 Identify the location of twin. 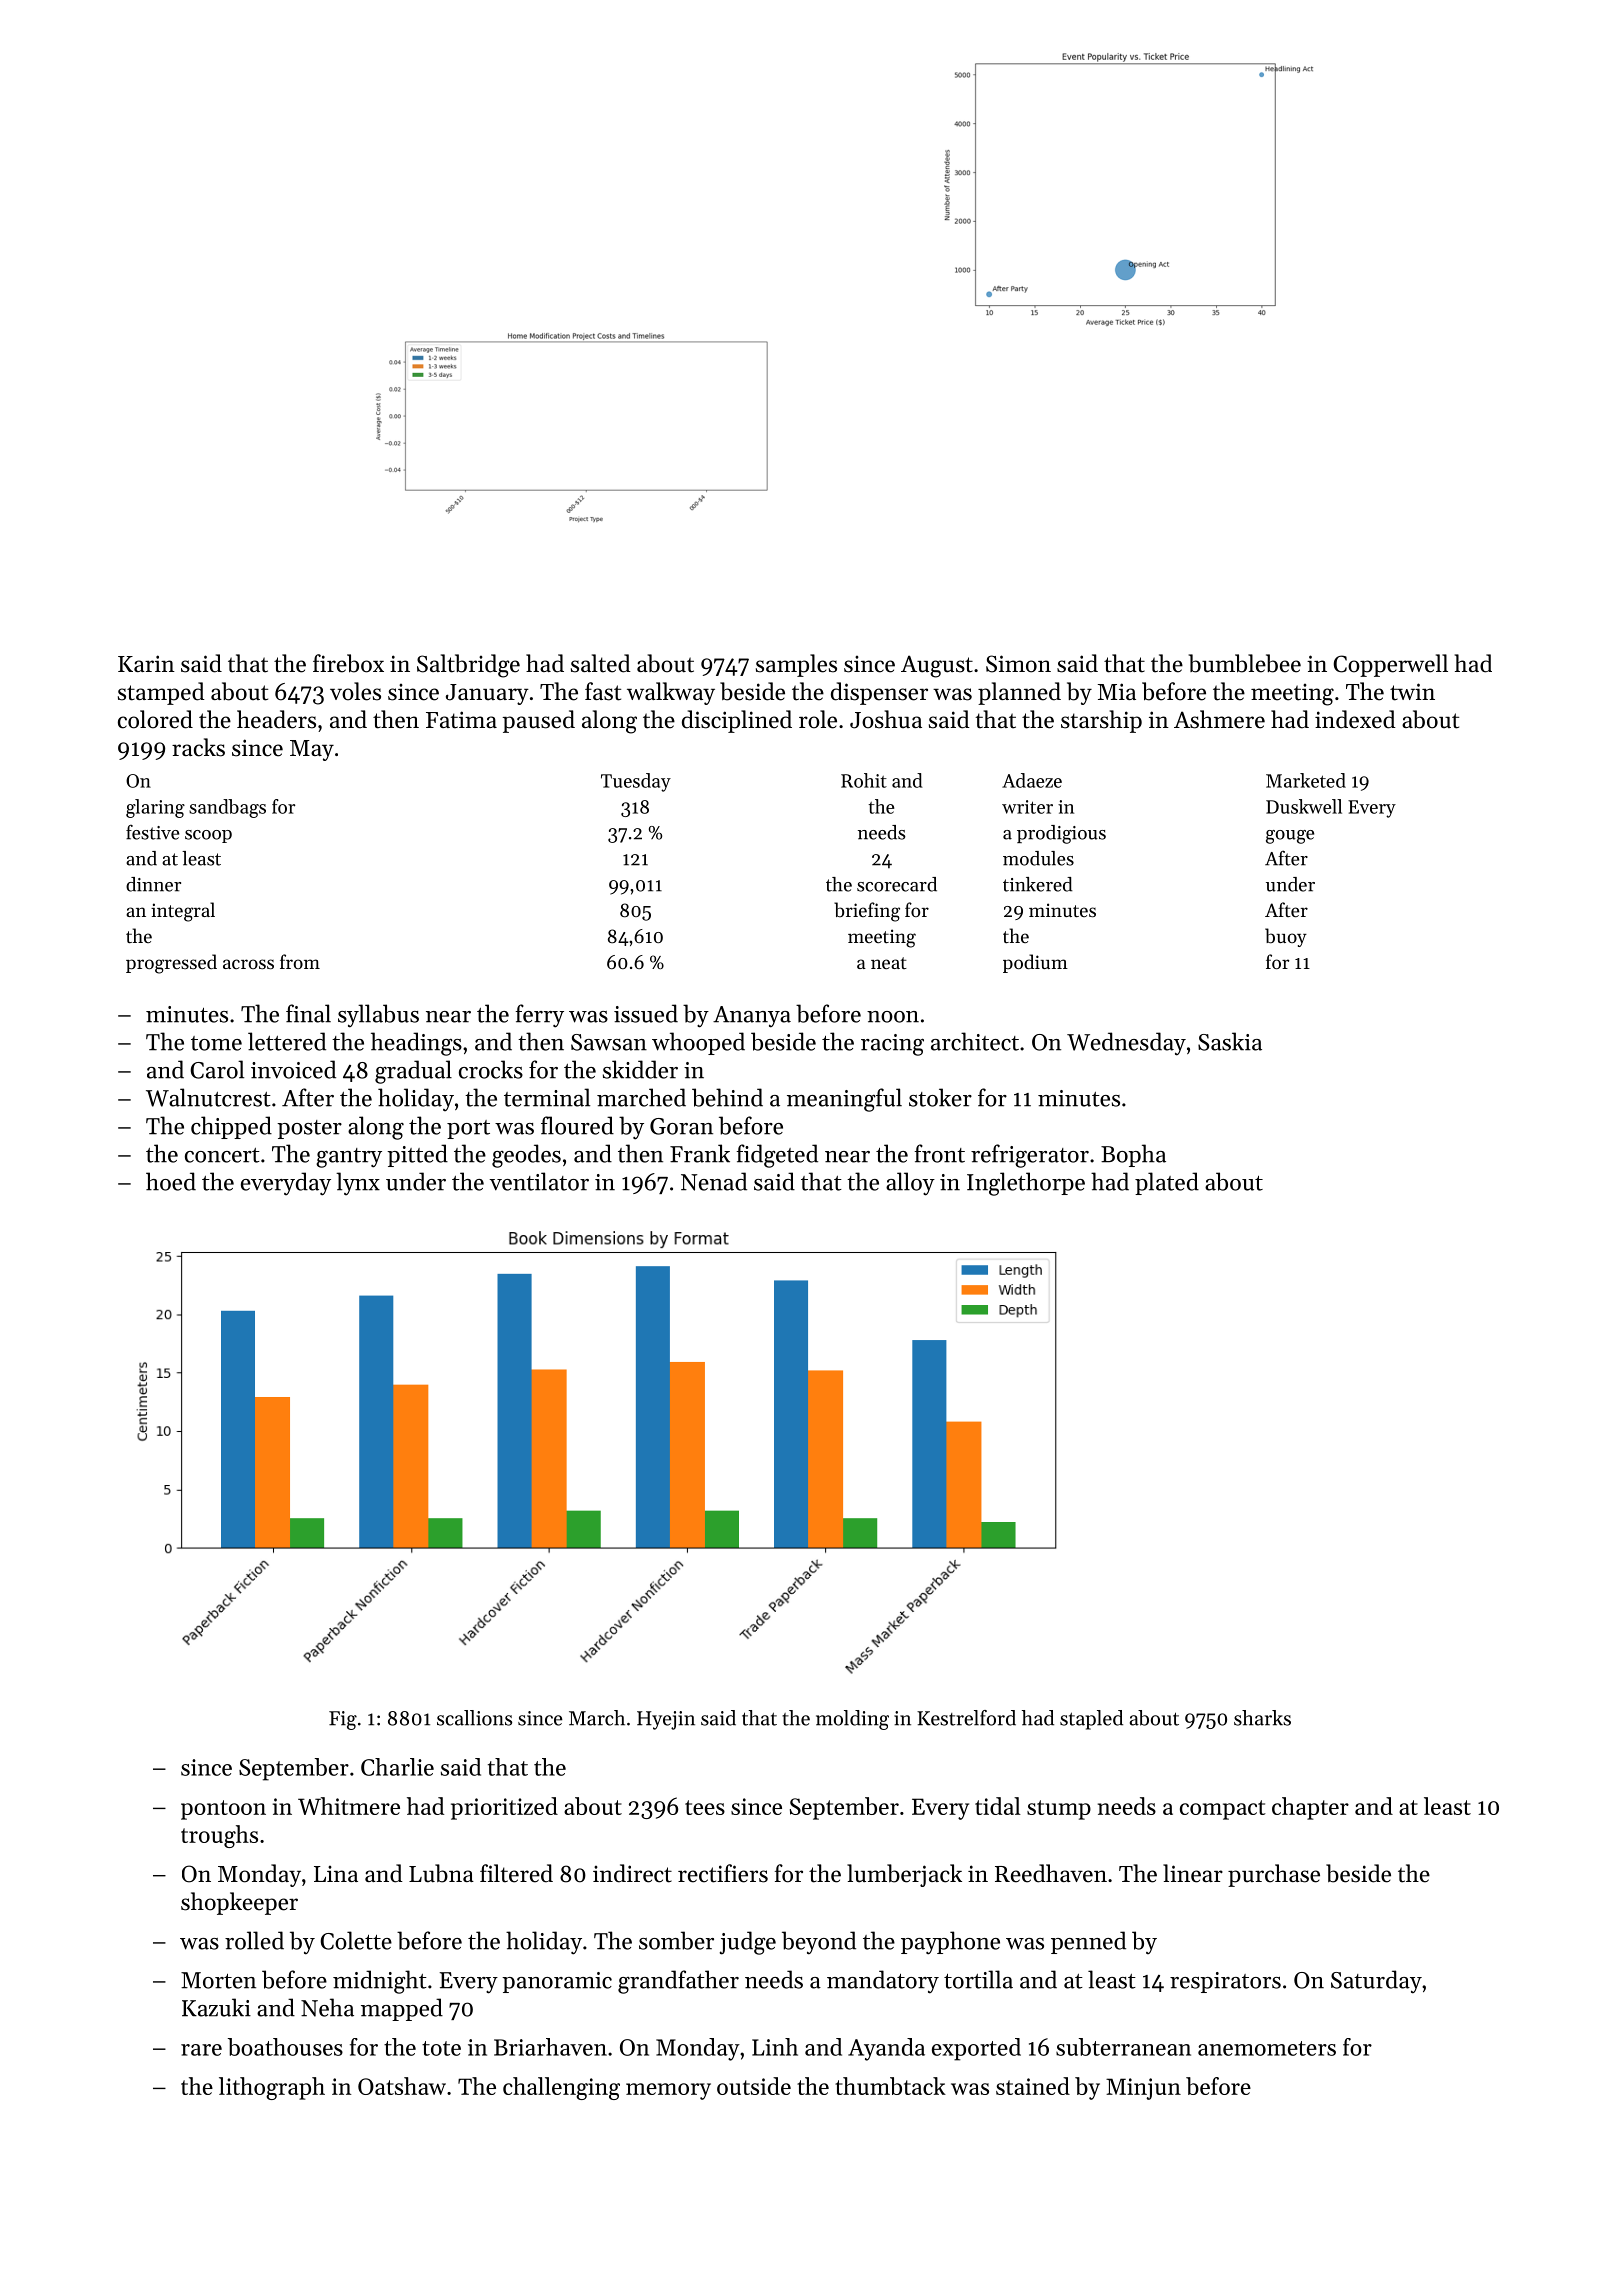
(1412, 692).
